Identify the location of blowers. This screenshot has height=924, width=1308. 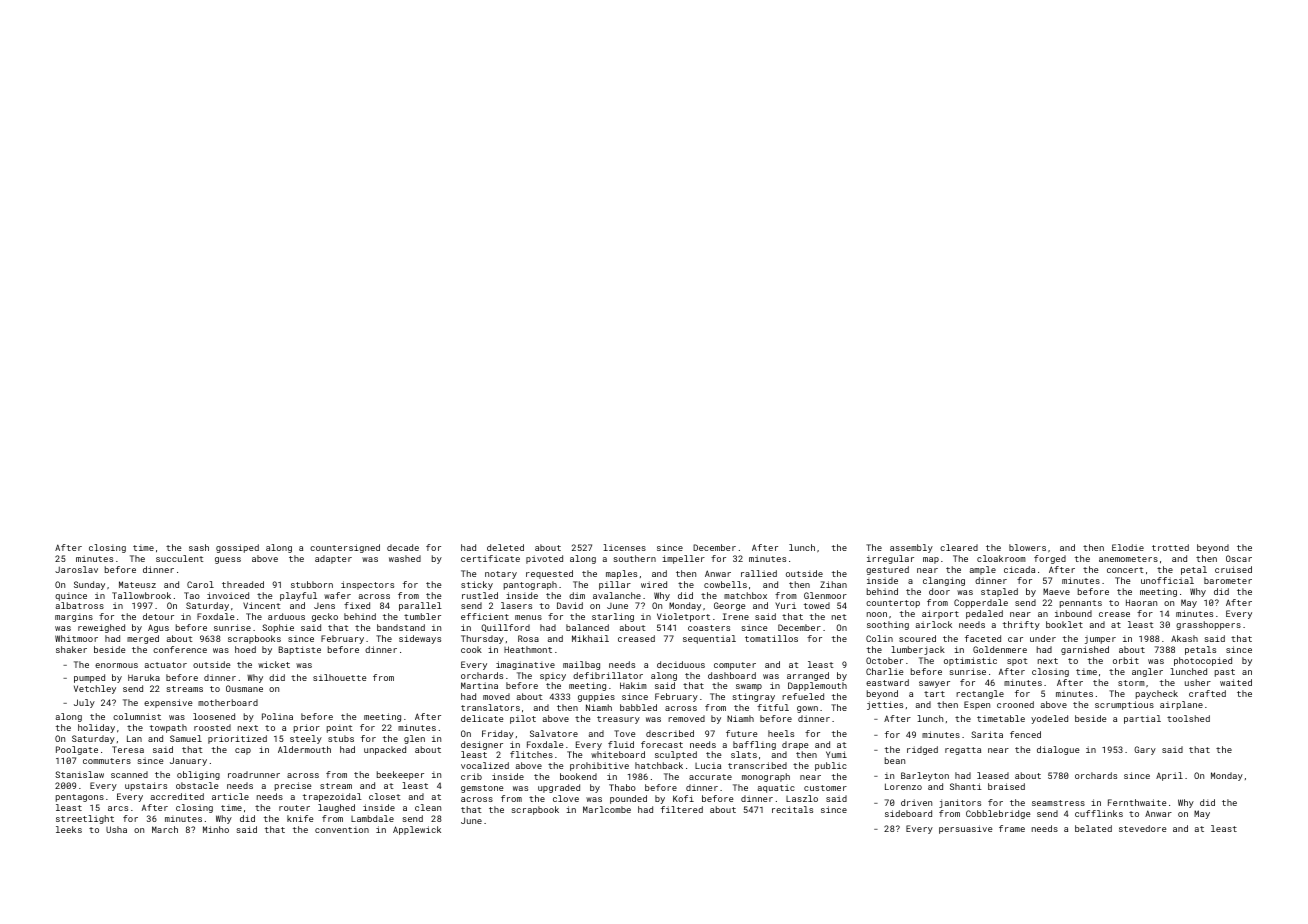
(1027, 547).
